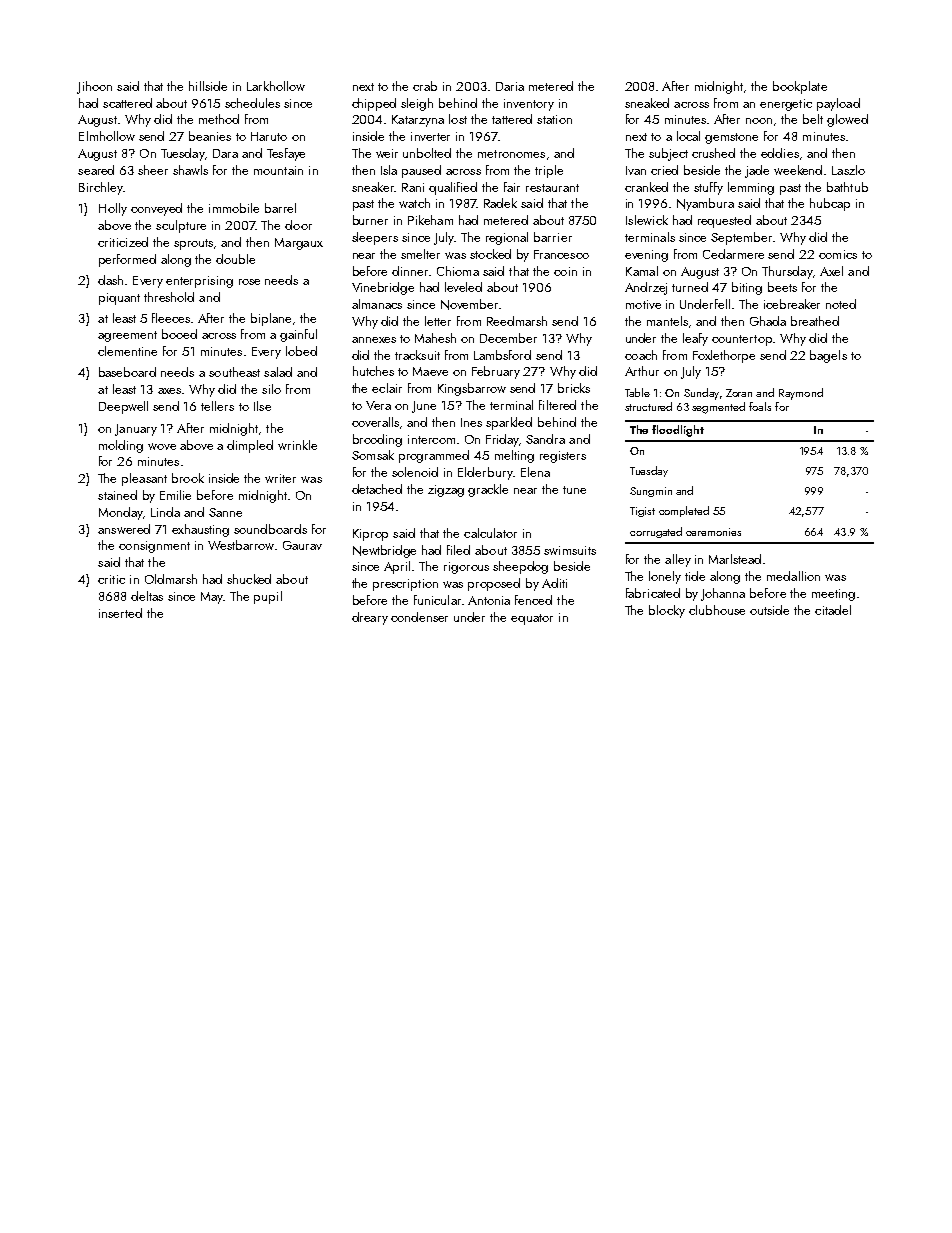 The image size is (952, 1233). Describe the element at coordinates (701, 394) in the page. I see `Sunday` at that location.
